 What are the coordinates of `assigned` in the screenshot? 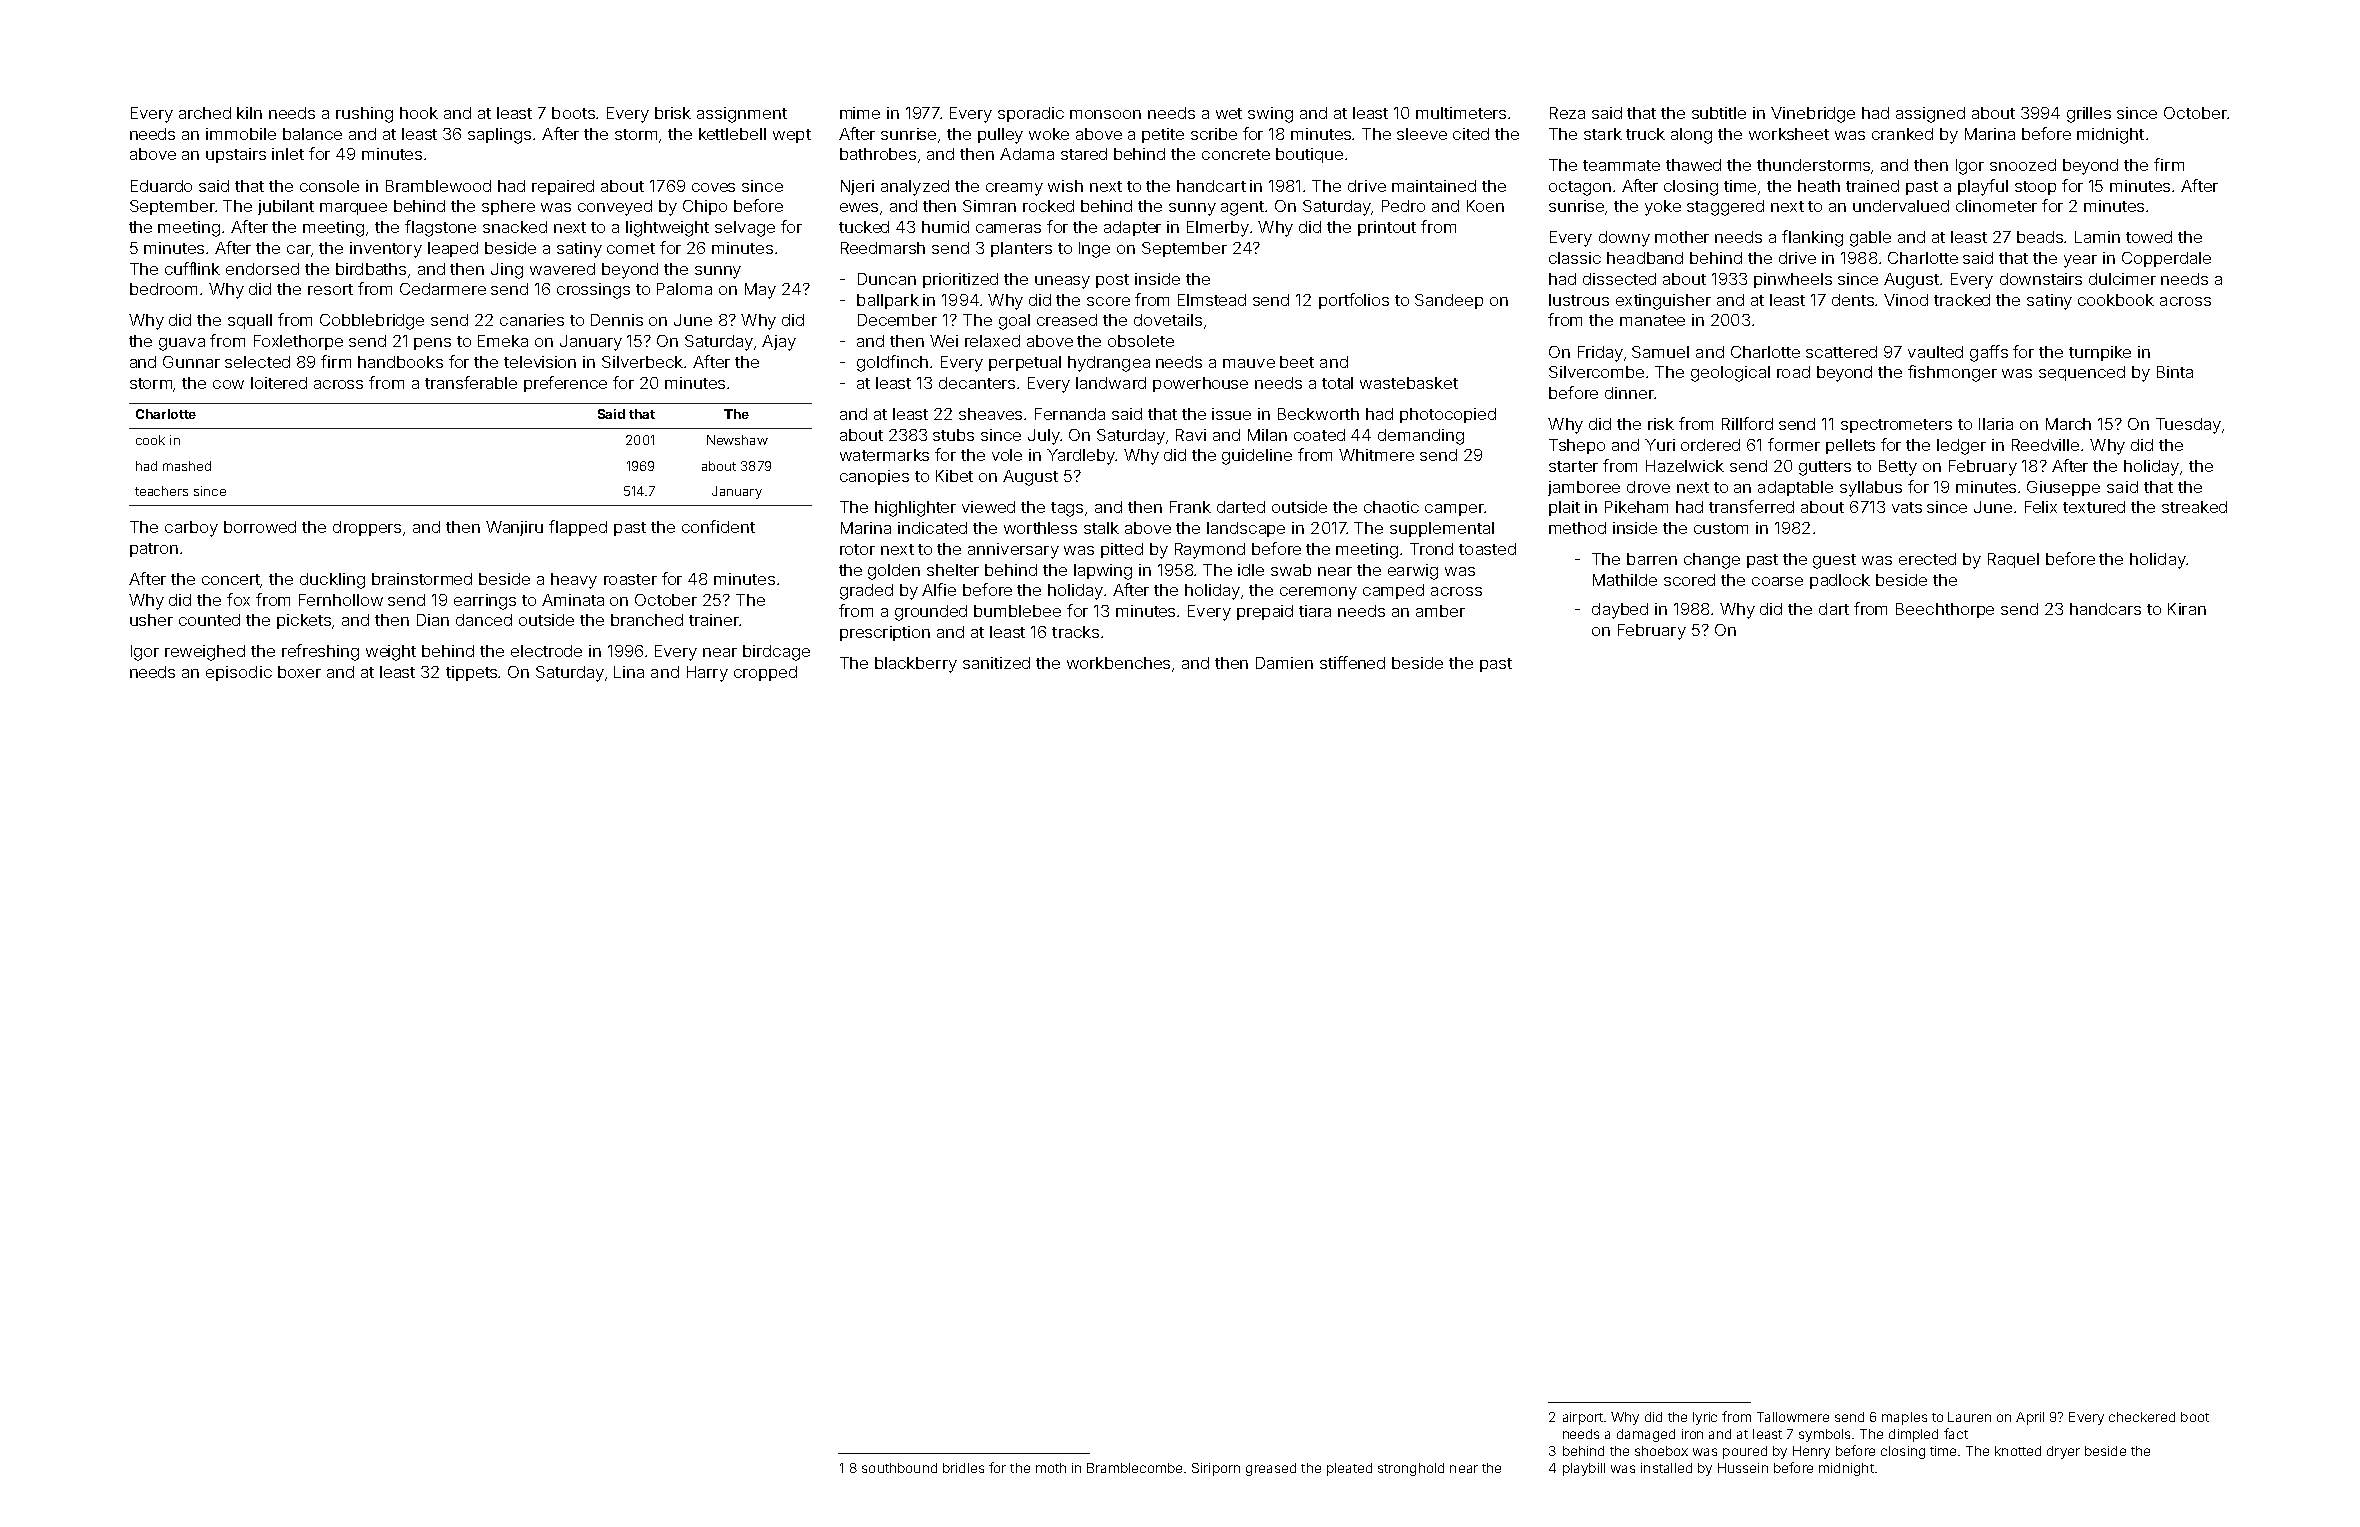 It's located at (1930, 115).
